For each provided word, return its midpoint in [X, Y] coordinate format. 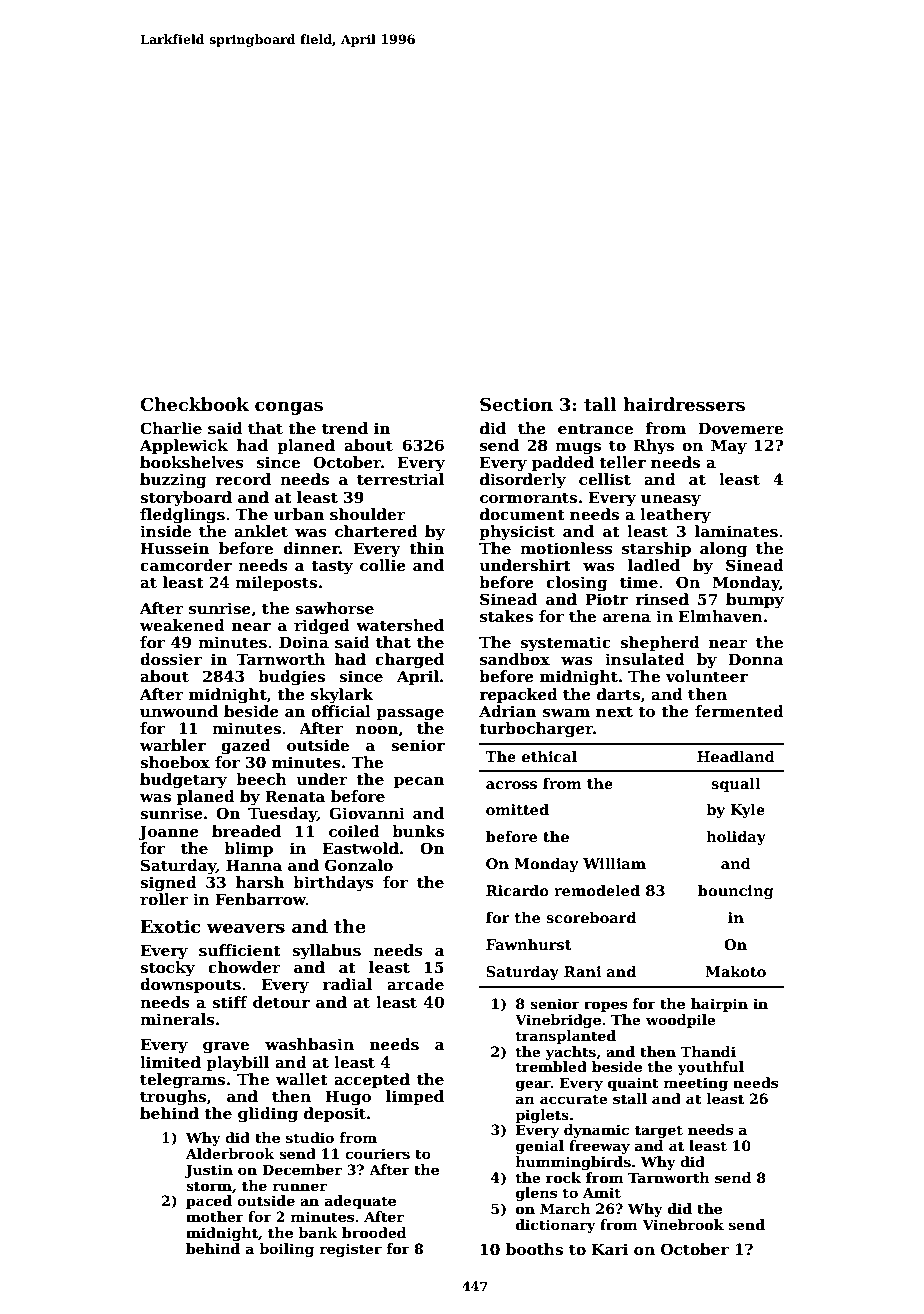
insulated [645, 659]
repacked [518, 695]
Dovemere [740, 428]
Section [516, 405]
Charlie [171, 428]
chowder [244, 967]
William [614, 863]
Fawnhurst [529, 944]
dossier [171, 659]
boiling [286, 1250]
